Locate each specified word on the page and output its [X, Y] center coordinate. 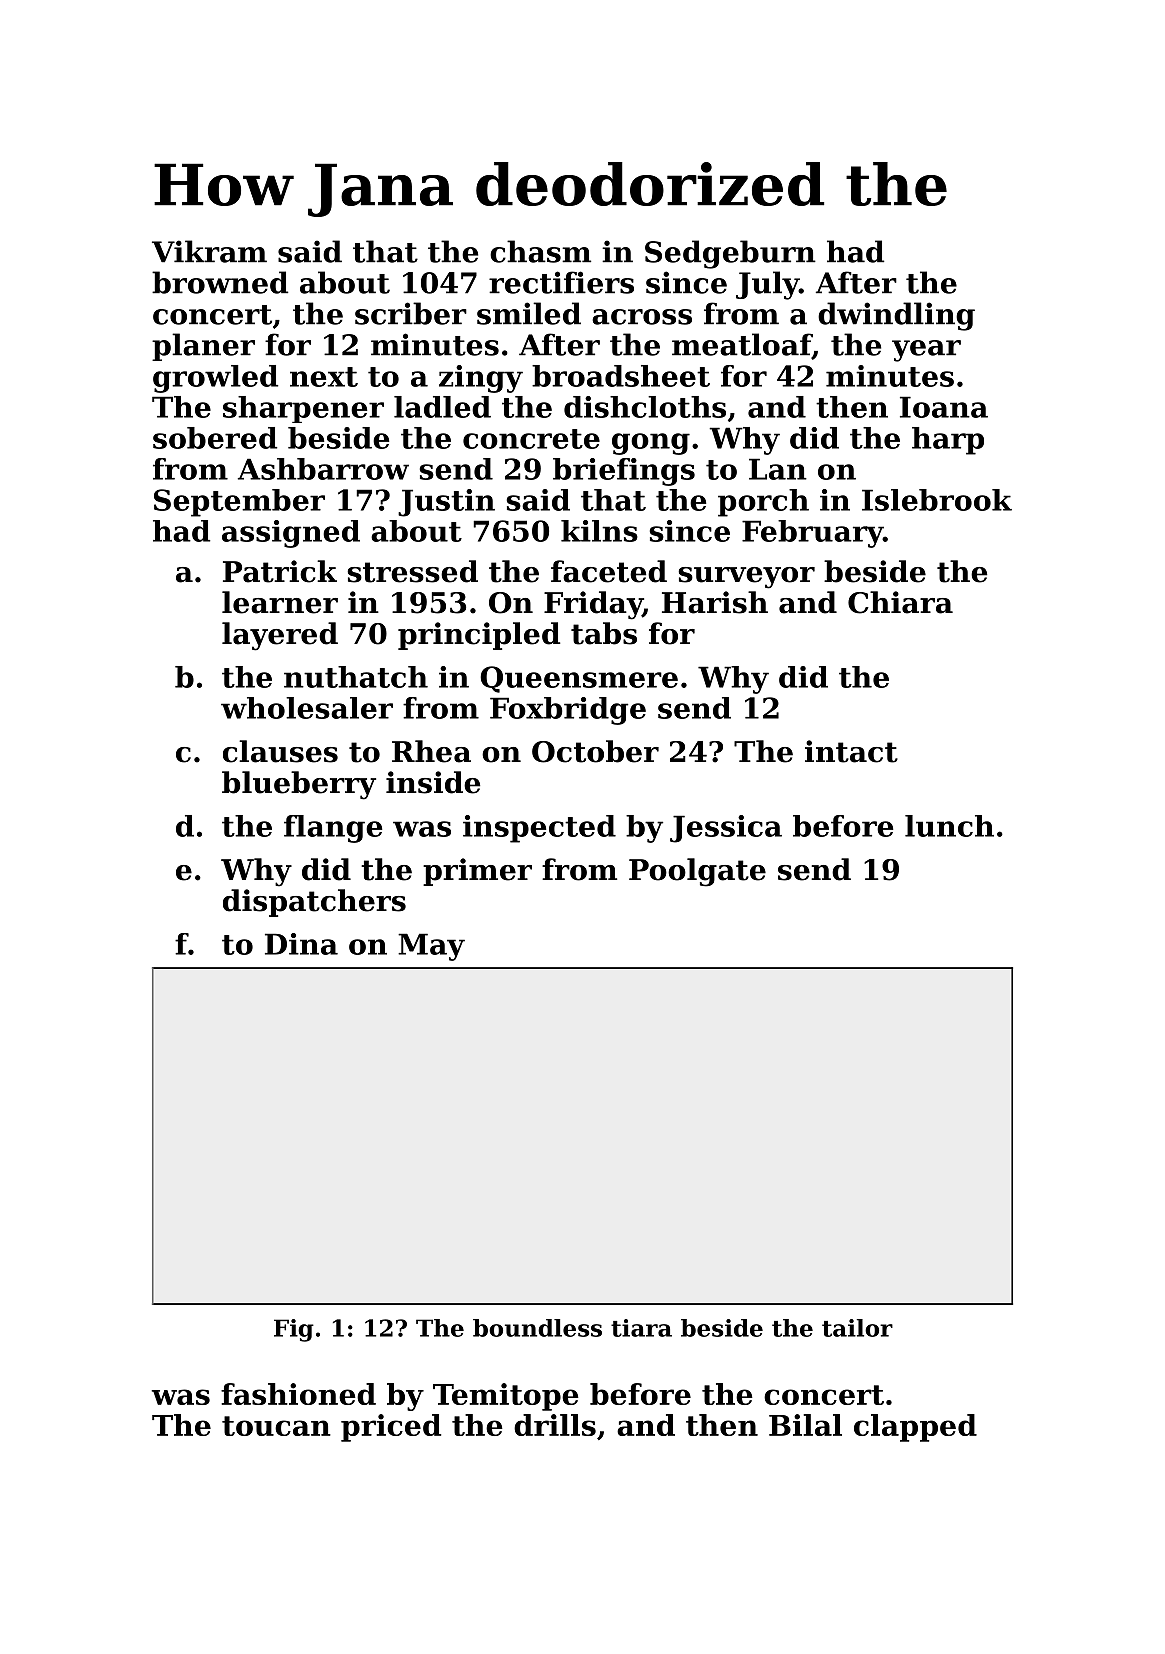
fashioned [298, 1394]
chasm [540, 251]
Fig [294, 1330]
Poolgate [697, 872]
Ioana [944, 407]
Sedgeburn [730, 254]
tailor [857, 1328]
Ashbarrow [323, 469]
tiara [641, 1328]
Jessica [726, 829]
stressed [412, 571]
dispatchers [314, 903]
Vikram [209, 251]
